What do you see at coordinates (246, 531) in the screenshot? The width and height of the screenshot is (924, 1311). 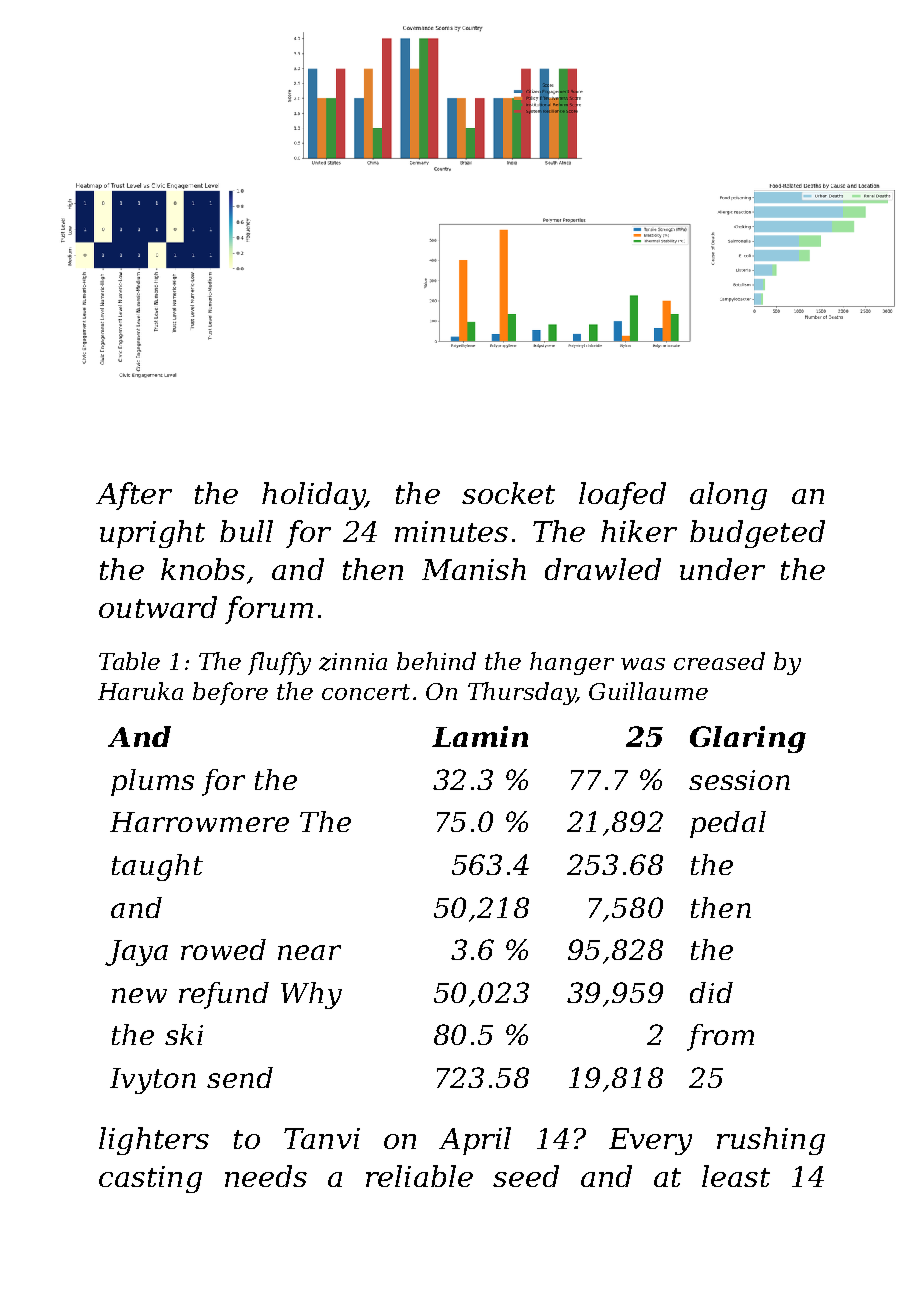 I see `bull` at bounding box center [246, 531].
